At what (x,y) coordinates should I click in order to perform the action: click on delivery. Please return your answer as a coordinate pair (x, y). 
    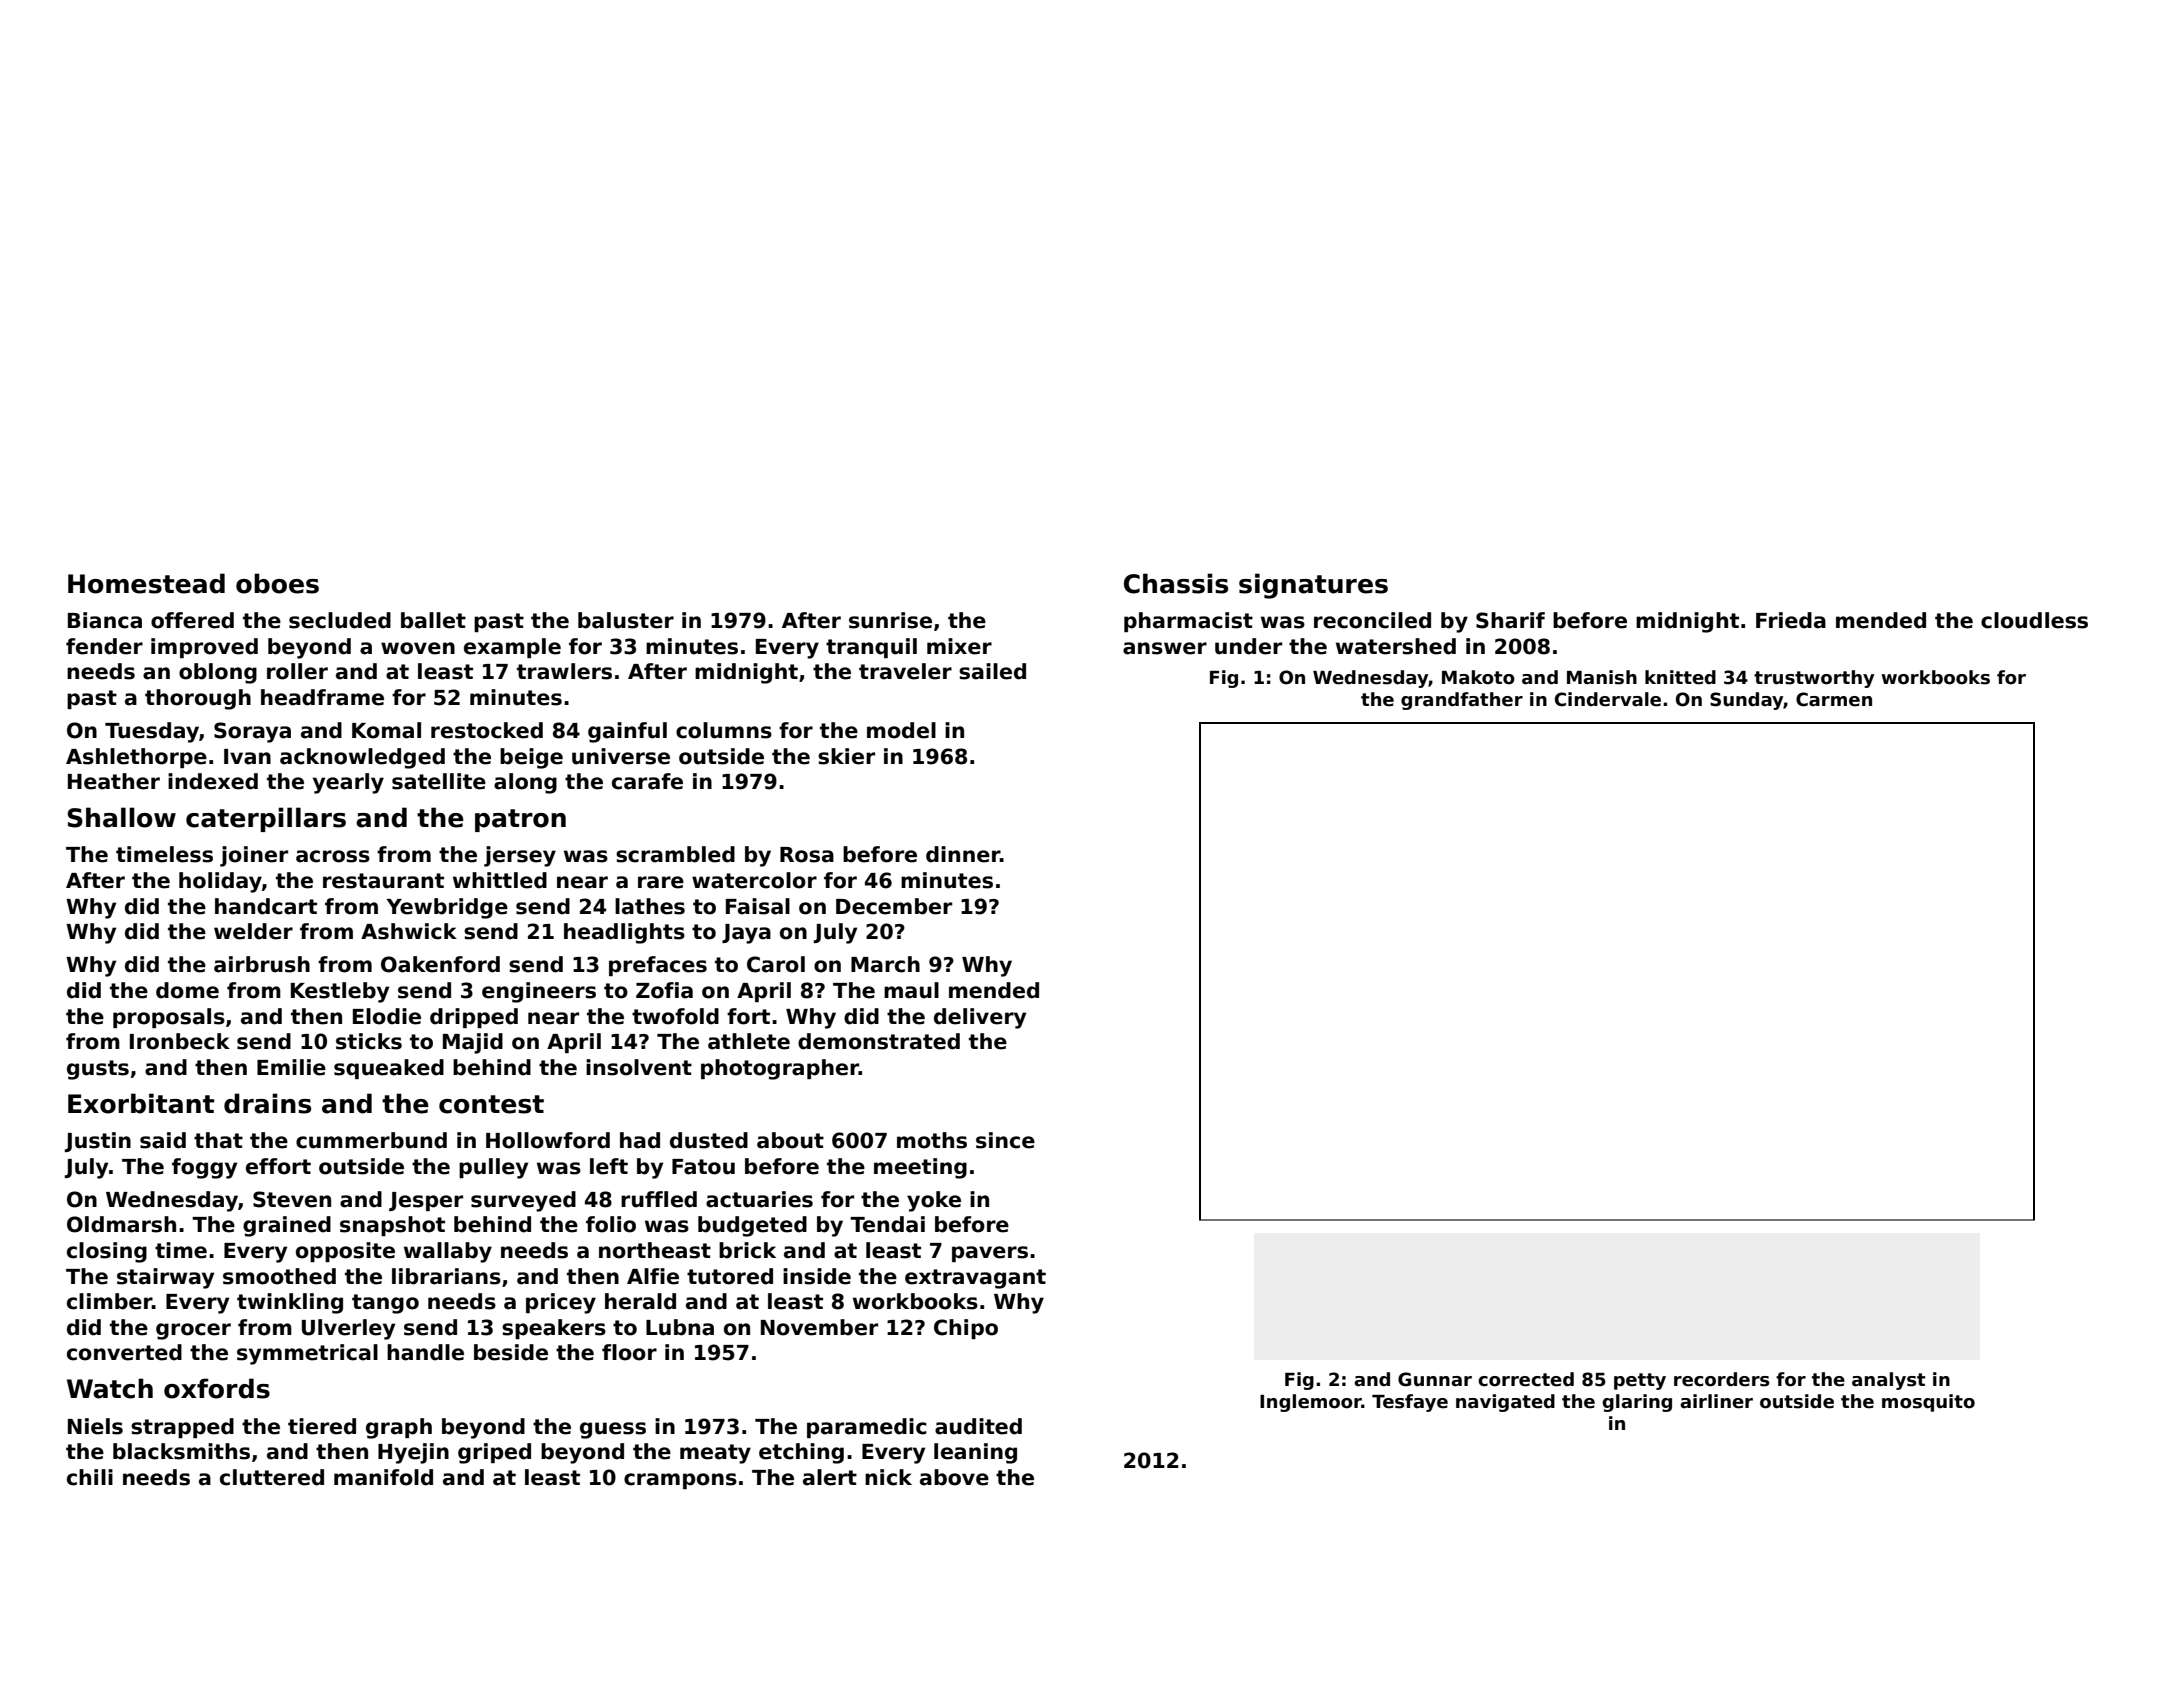
    Looking at the image, I should click on (980, 1018).
